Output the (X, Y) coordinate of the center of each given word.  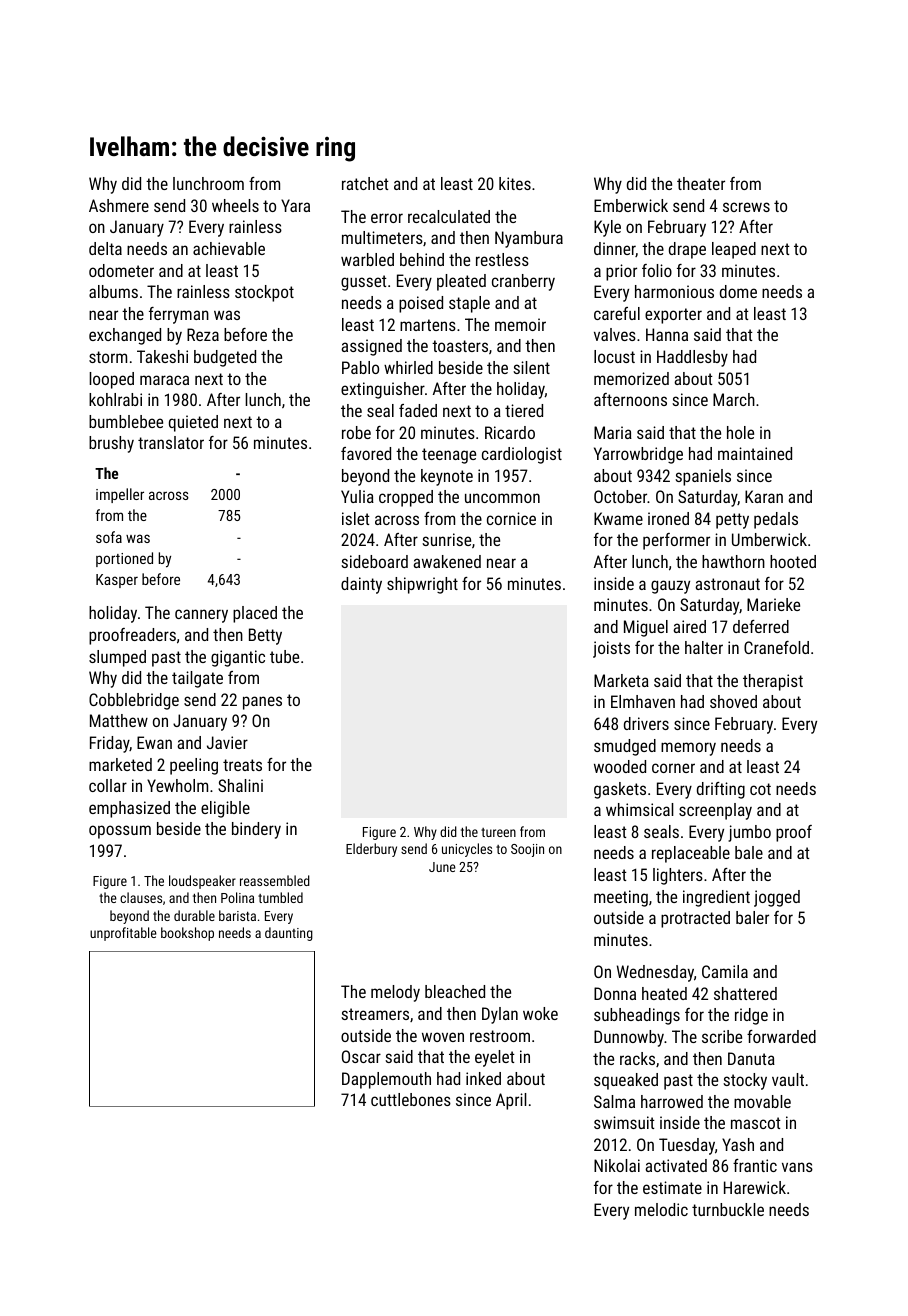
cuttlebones (411, 1099)
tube (284, 656)
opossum (120, 832)
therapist (773, 682)
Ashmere (119, 205)
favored (366, 453)
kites (515, 183)
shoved (733, 701)
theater (701, 183)
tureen (498, 832)
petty (732, 521)
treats (242, 765)
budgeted (225, 358)
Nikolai (617, 1165)
